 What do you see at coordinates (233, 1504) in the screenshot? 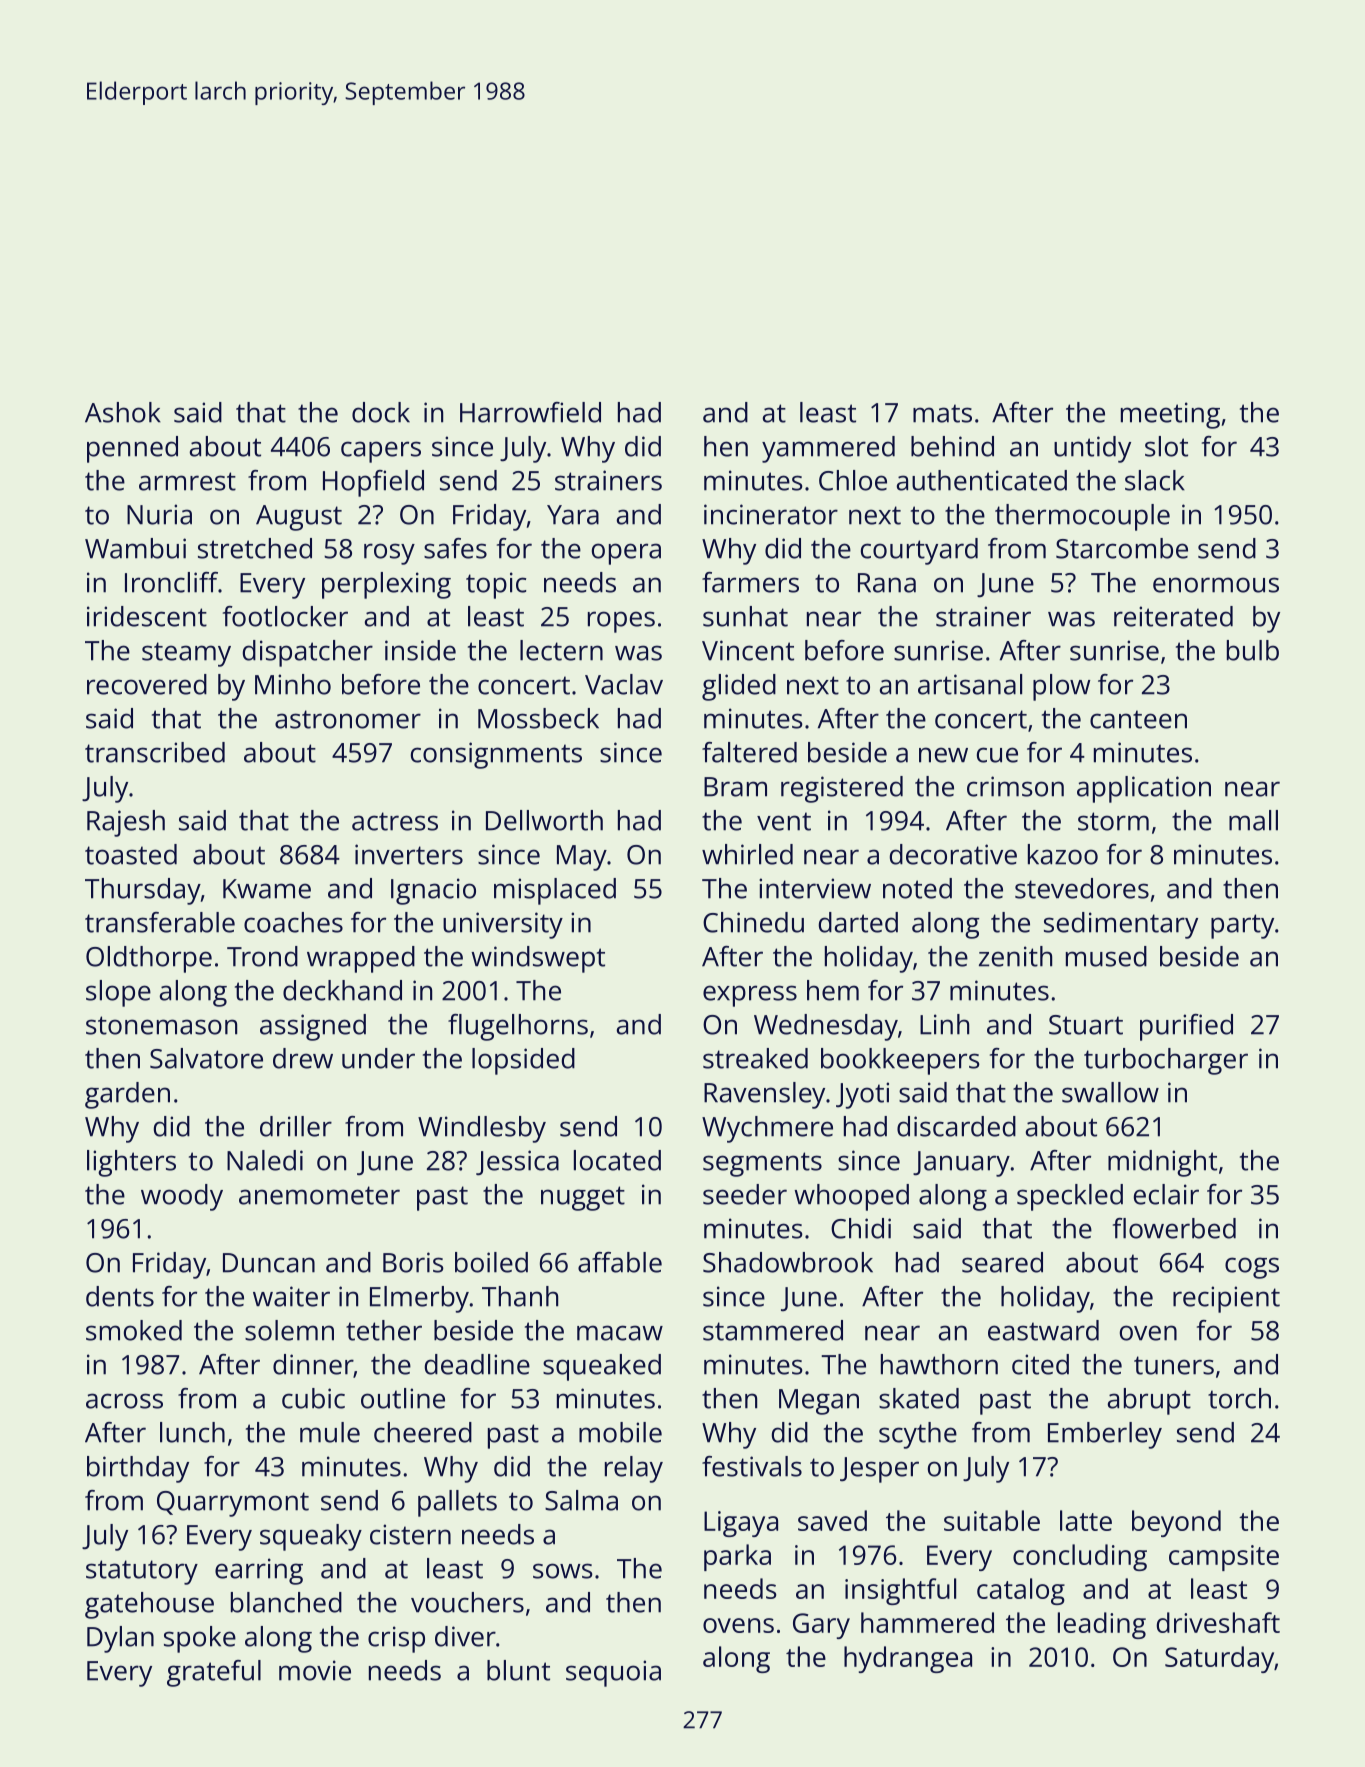
I see `Quarrymont` at bounding box center [233, 1504].
